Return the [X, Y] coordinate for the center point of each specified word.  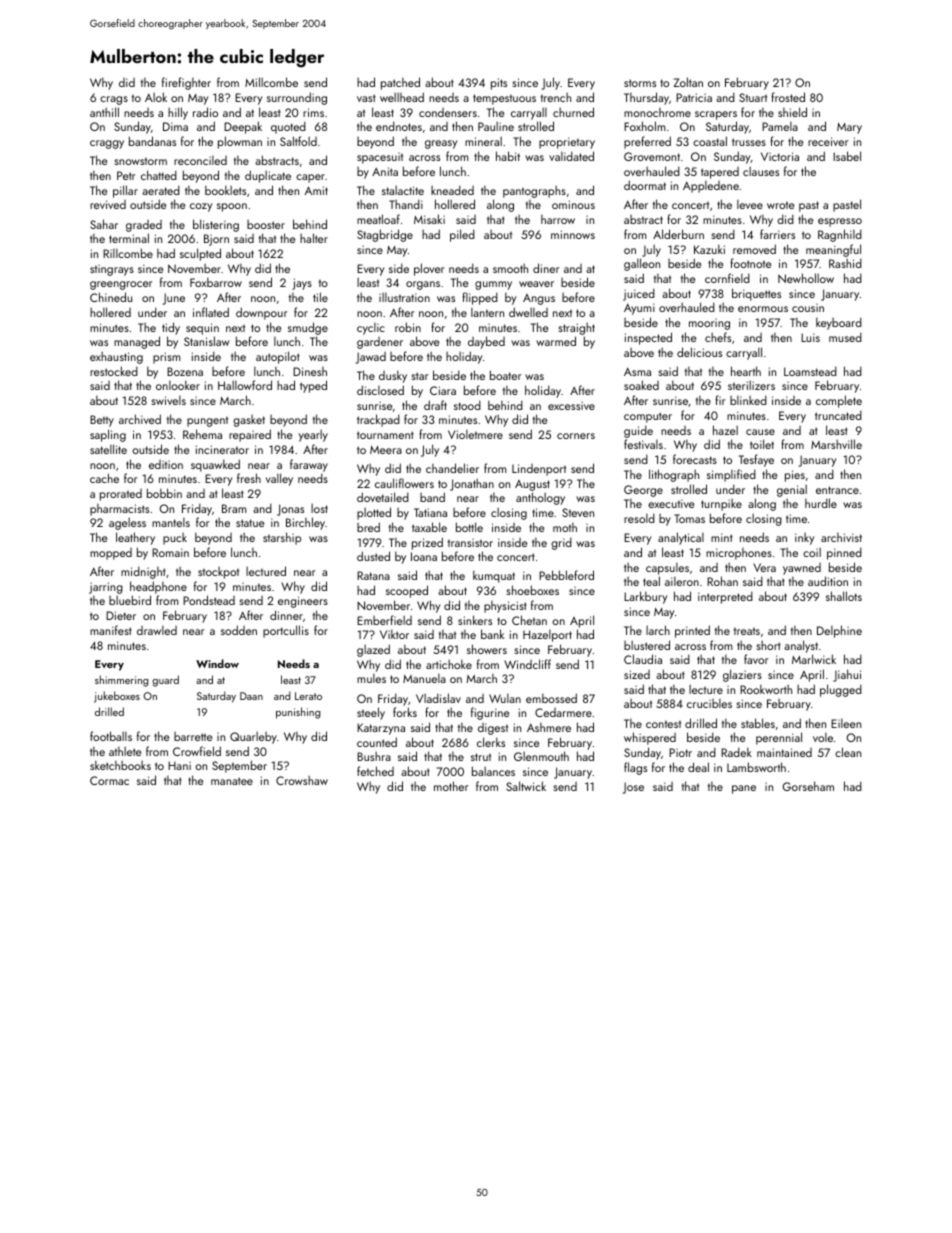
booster [266, 224]
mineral [483, 141]
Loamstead [810, 371]
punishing [298, 713]
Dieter [121, 615]
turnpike [721, 505]
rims [313, 112]
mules [371, 678]
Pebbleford [566, 575]
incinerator [222, 449]
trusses [749, 142]
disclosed [380, 390]
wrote [780, 205]
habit [508, 156]
